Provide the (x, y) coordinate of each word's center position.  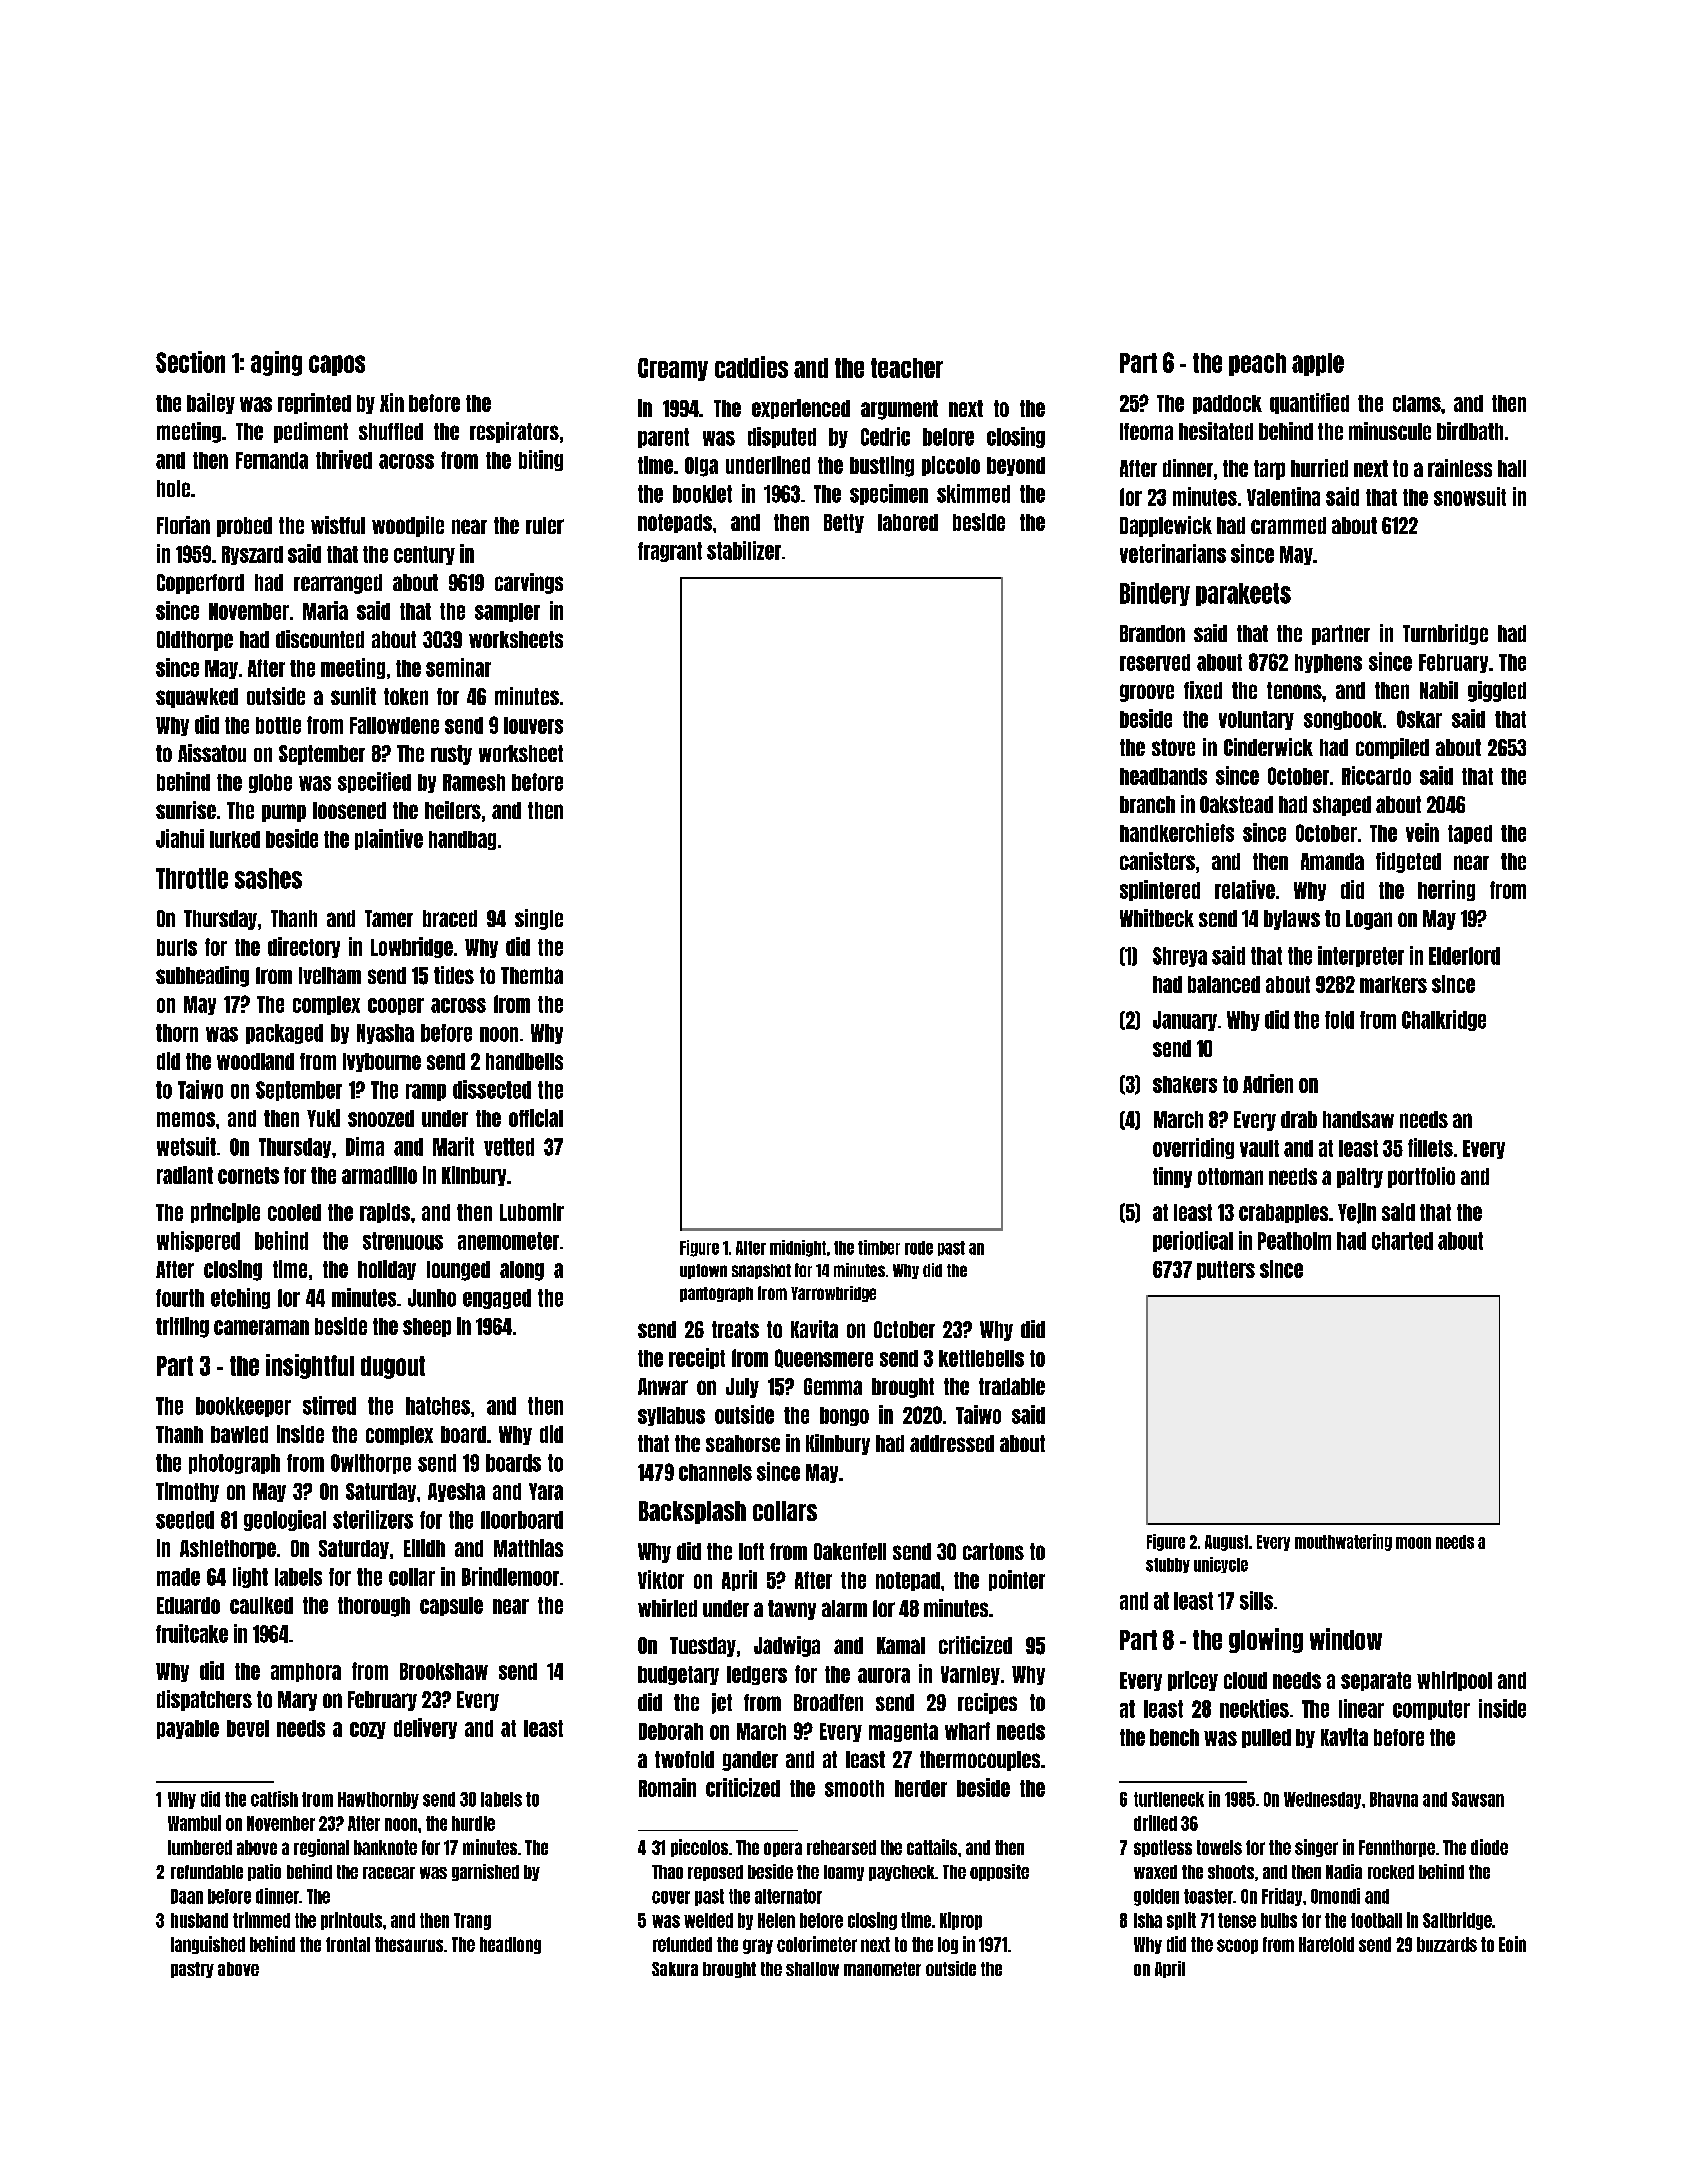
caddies (751, 367)
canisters (1157, 861)
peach (1257, 364)
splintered (1160, 890)
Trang (472, 1921)
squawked (197, 698)
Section (190, 362)
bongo (844, 1416)
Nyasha (385, 1034)
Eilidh (424, 1548)
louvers (533, 725)
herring (1446, 890)
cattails (932, 1847)
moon (1413, 1543)
